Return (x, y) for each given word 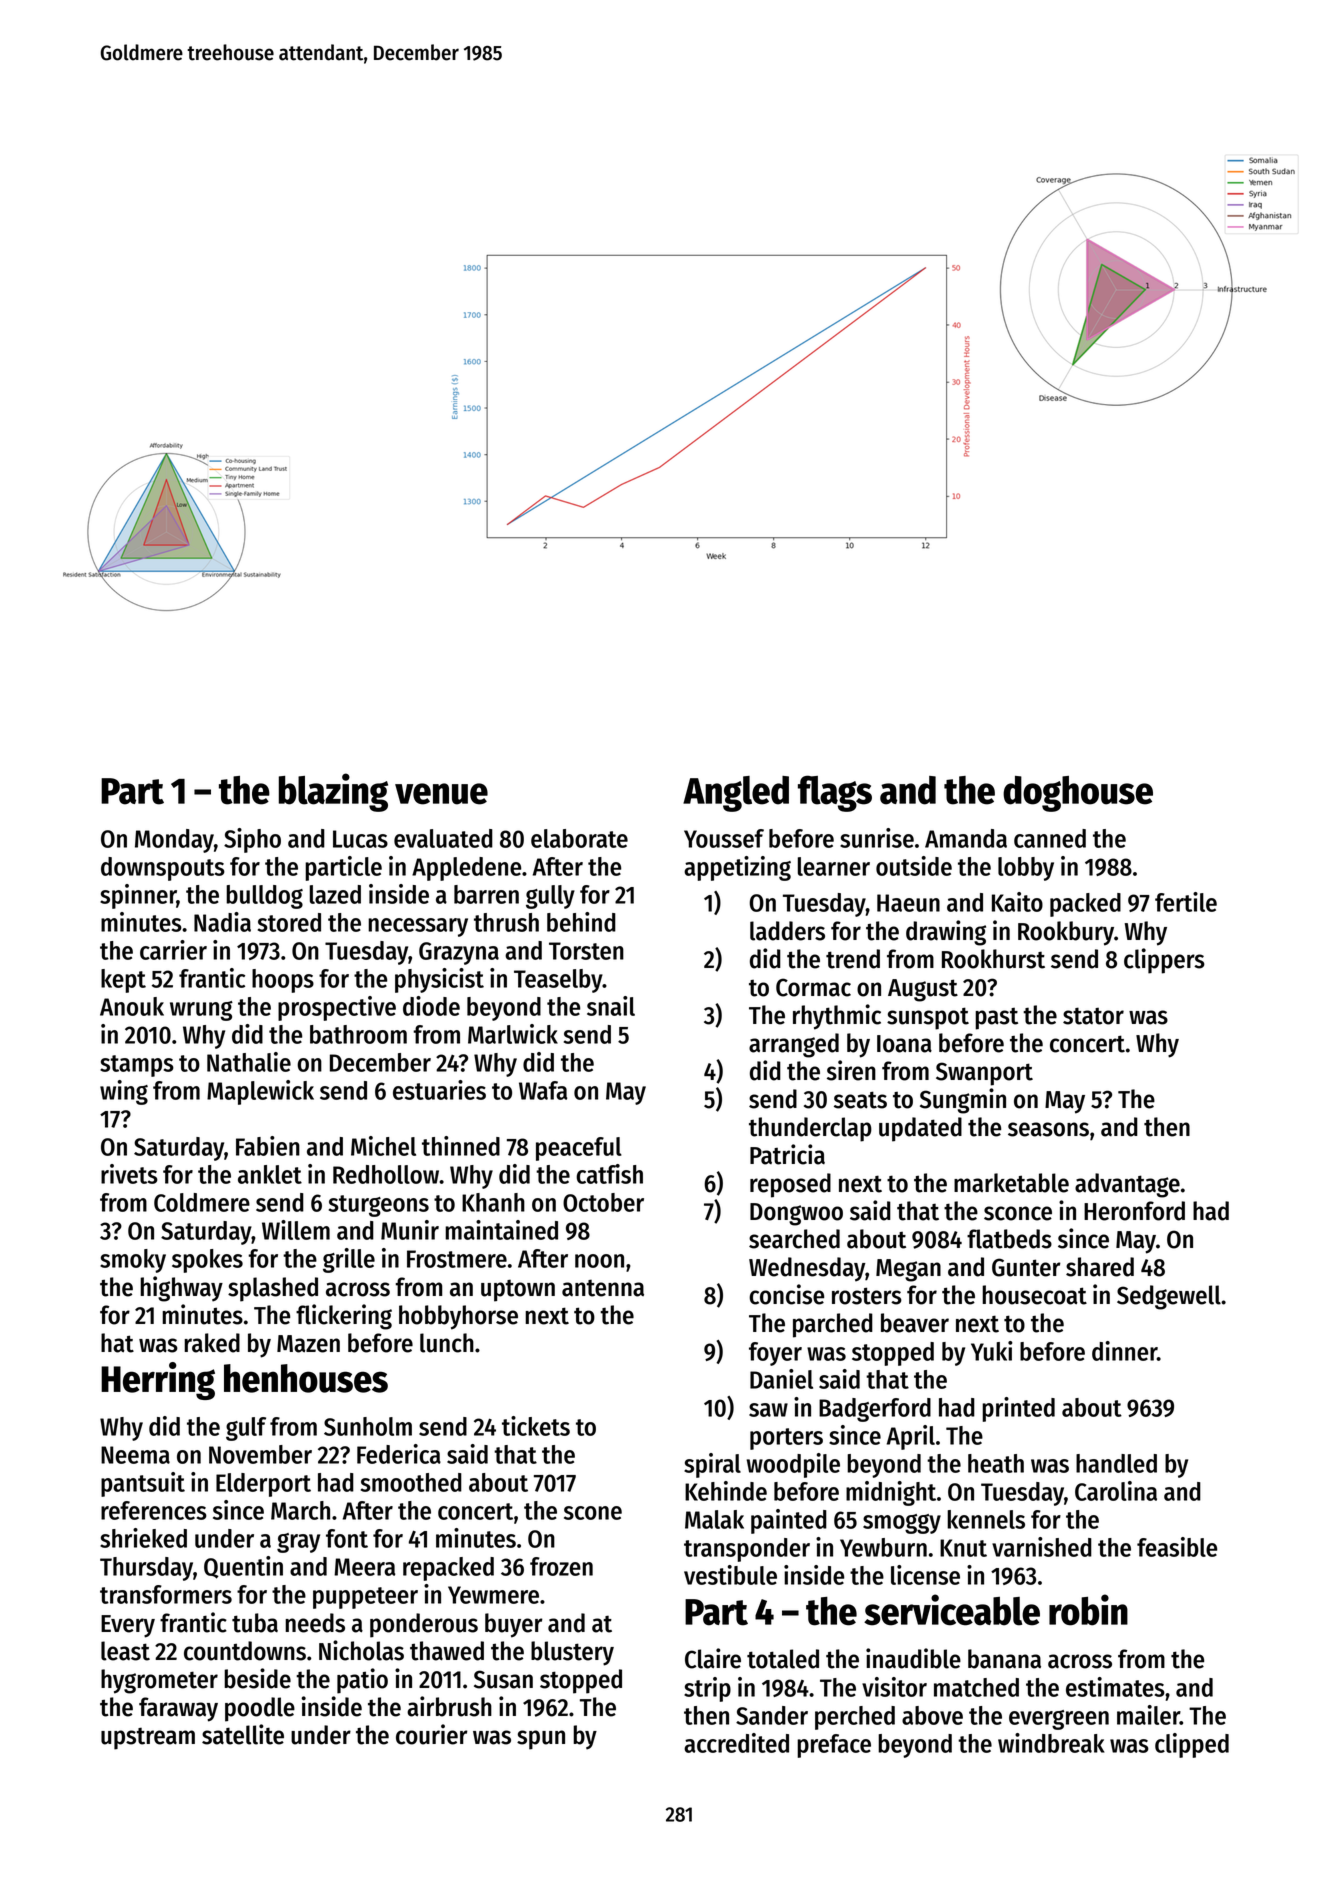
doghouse (1078, 794)
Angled (736, 794)
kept (123, 981)
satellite (243, 1734)
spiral (712, 1465)
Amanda (966, 838)
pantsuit (143, 1484)
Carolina (1116, 1491)
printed (1018, 1409)
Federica (399, 1454)
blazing (333, 792)
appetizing (737, 868)
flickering (344, 1317)
